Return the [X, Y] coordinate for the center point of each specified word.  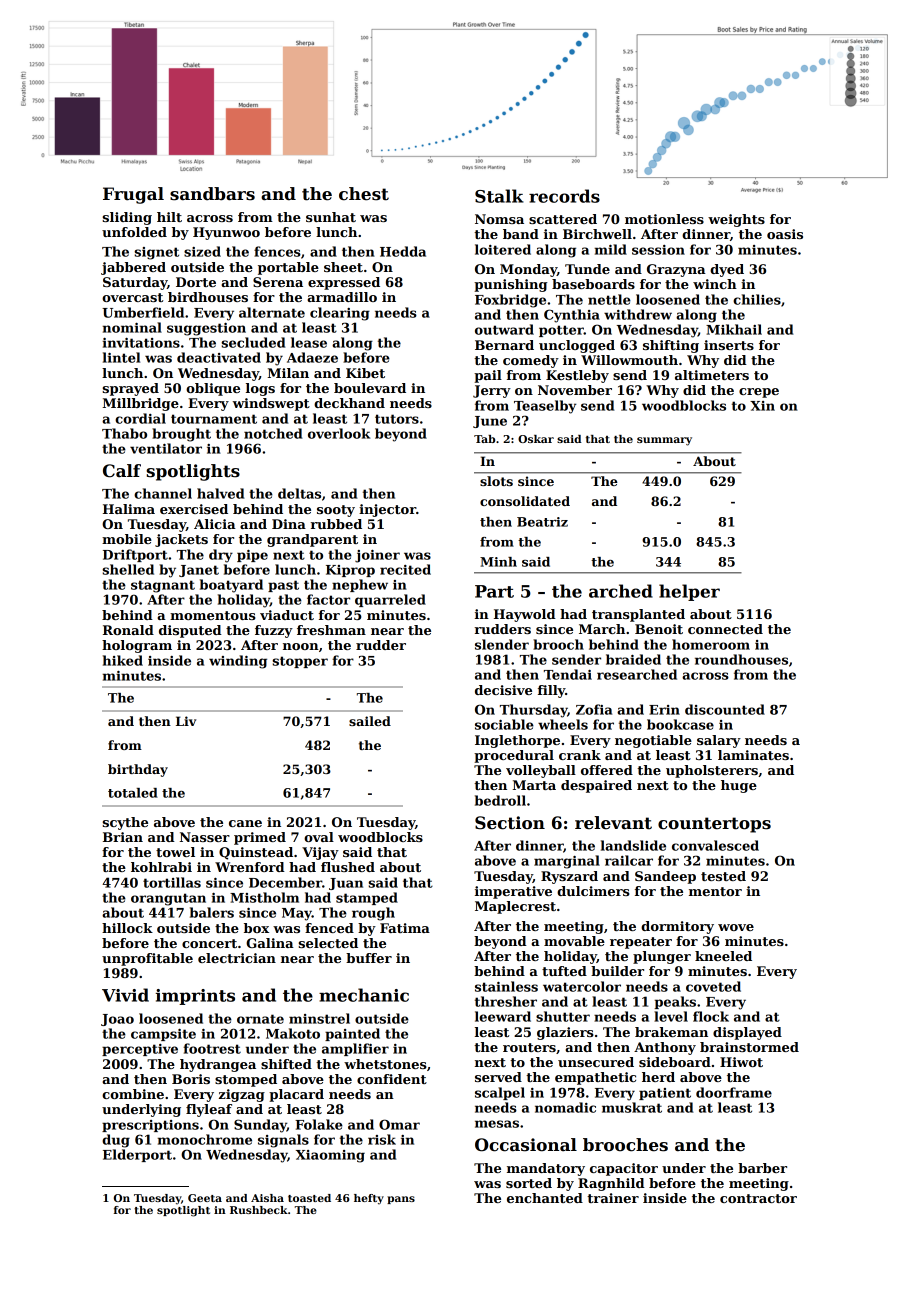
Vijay [320, 853]
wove [736, 927]
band [521, 234]
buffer [369, 958]
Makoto [293, 1033]
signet [156, 253]
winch [715, 284]
